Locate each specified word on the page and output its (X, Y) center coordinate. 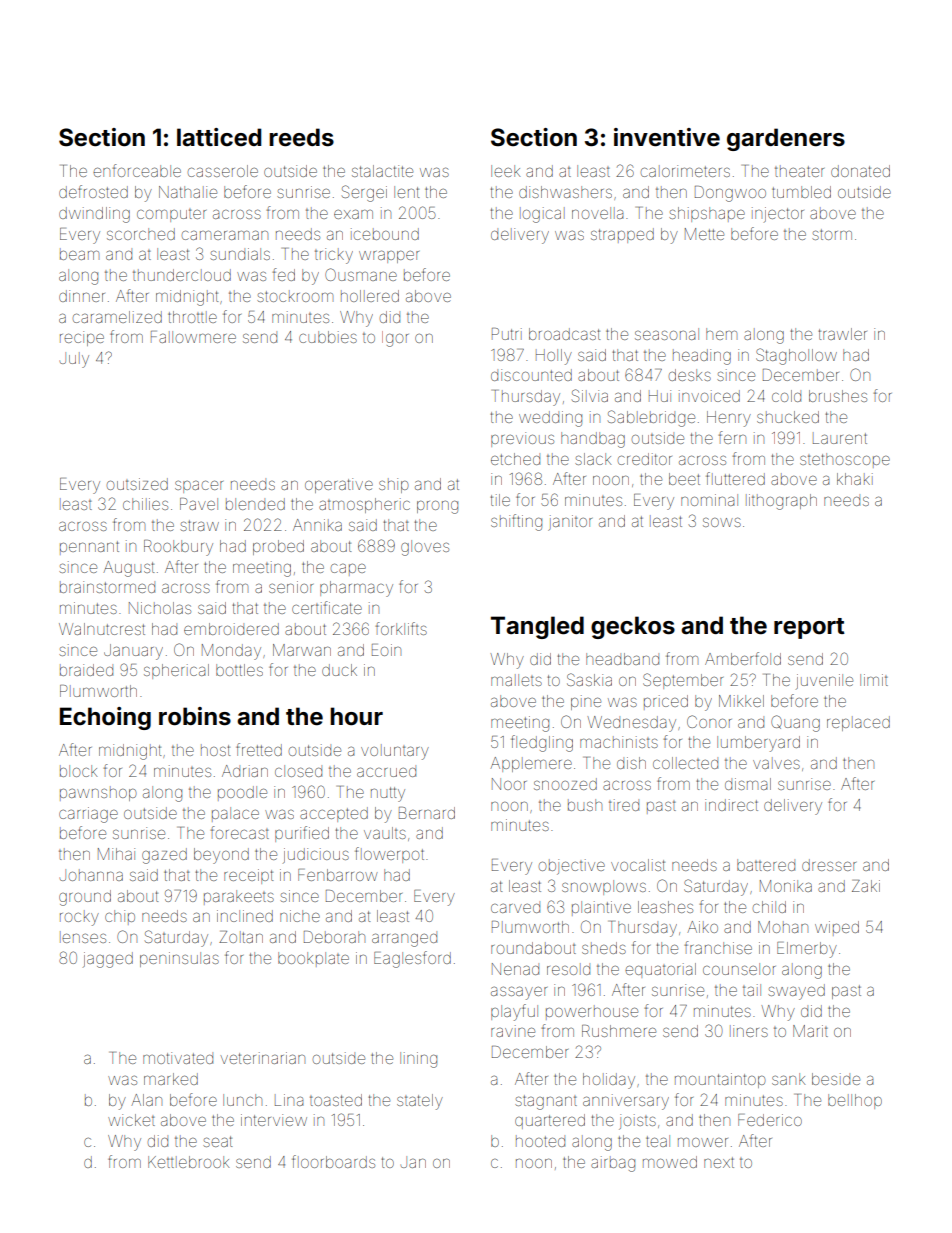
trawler (843, 334)
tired (624, 805)
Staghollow (796, 356)
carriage (88, 815)
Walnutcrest (102, 629)
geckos (633, 627)
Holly (554, 357)
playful (514, 1012)
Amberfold (743, 658)
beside (836, 1079)
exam (353, 214)
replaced (858, 723)
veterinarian (262, 1058)
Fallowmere (193, 337)
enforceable (137, 170)
